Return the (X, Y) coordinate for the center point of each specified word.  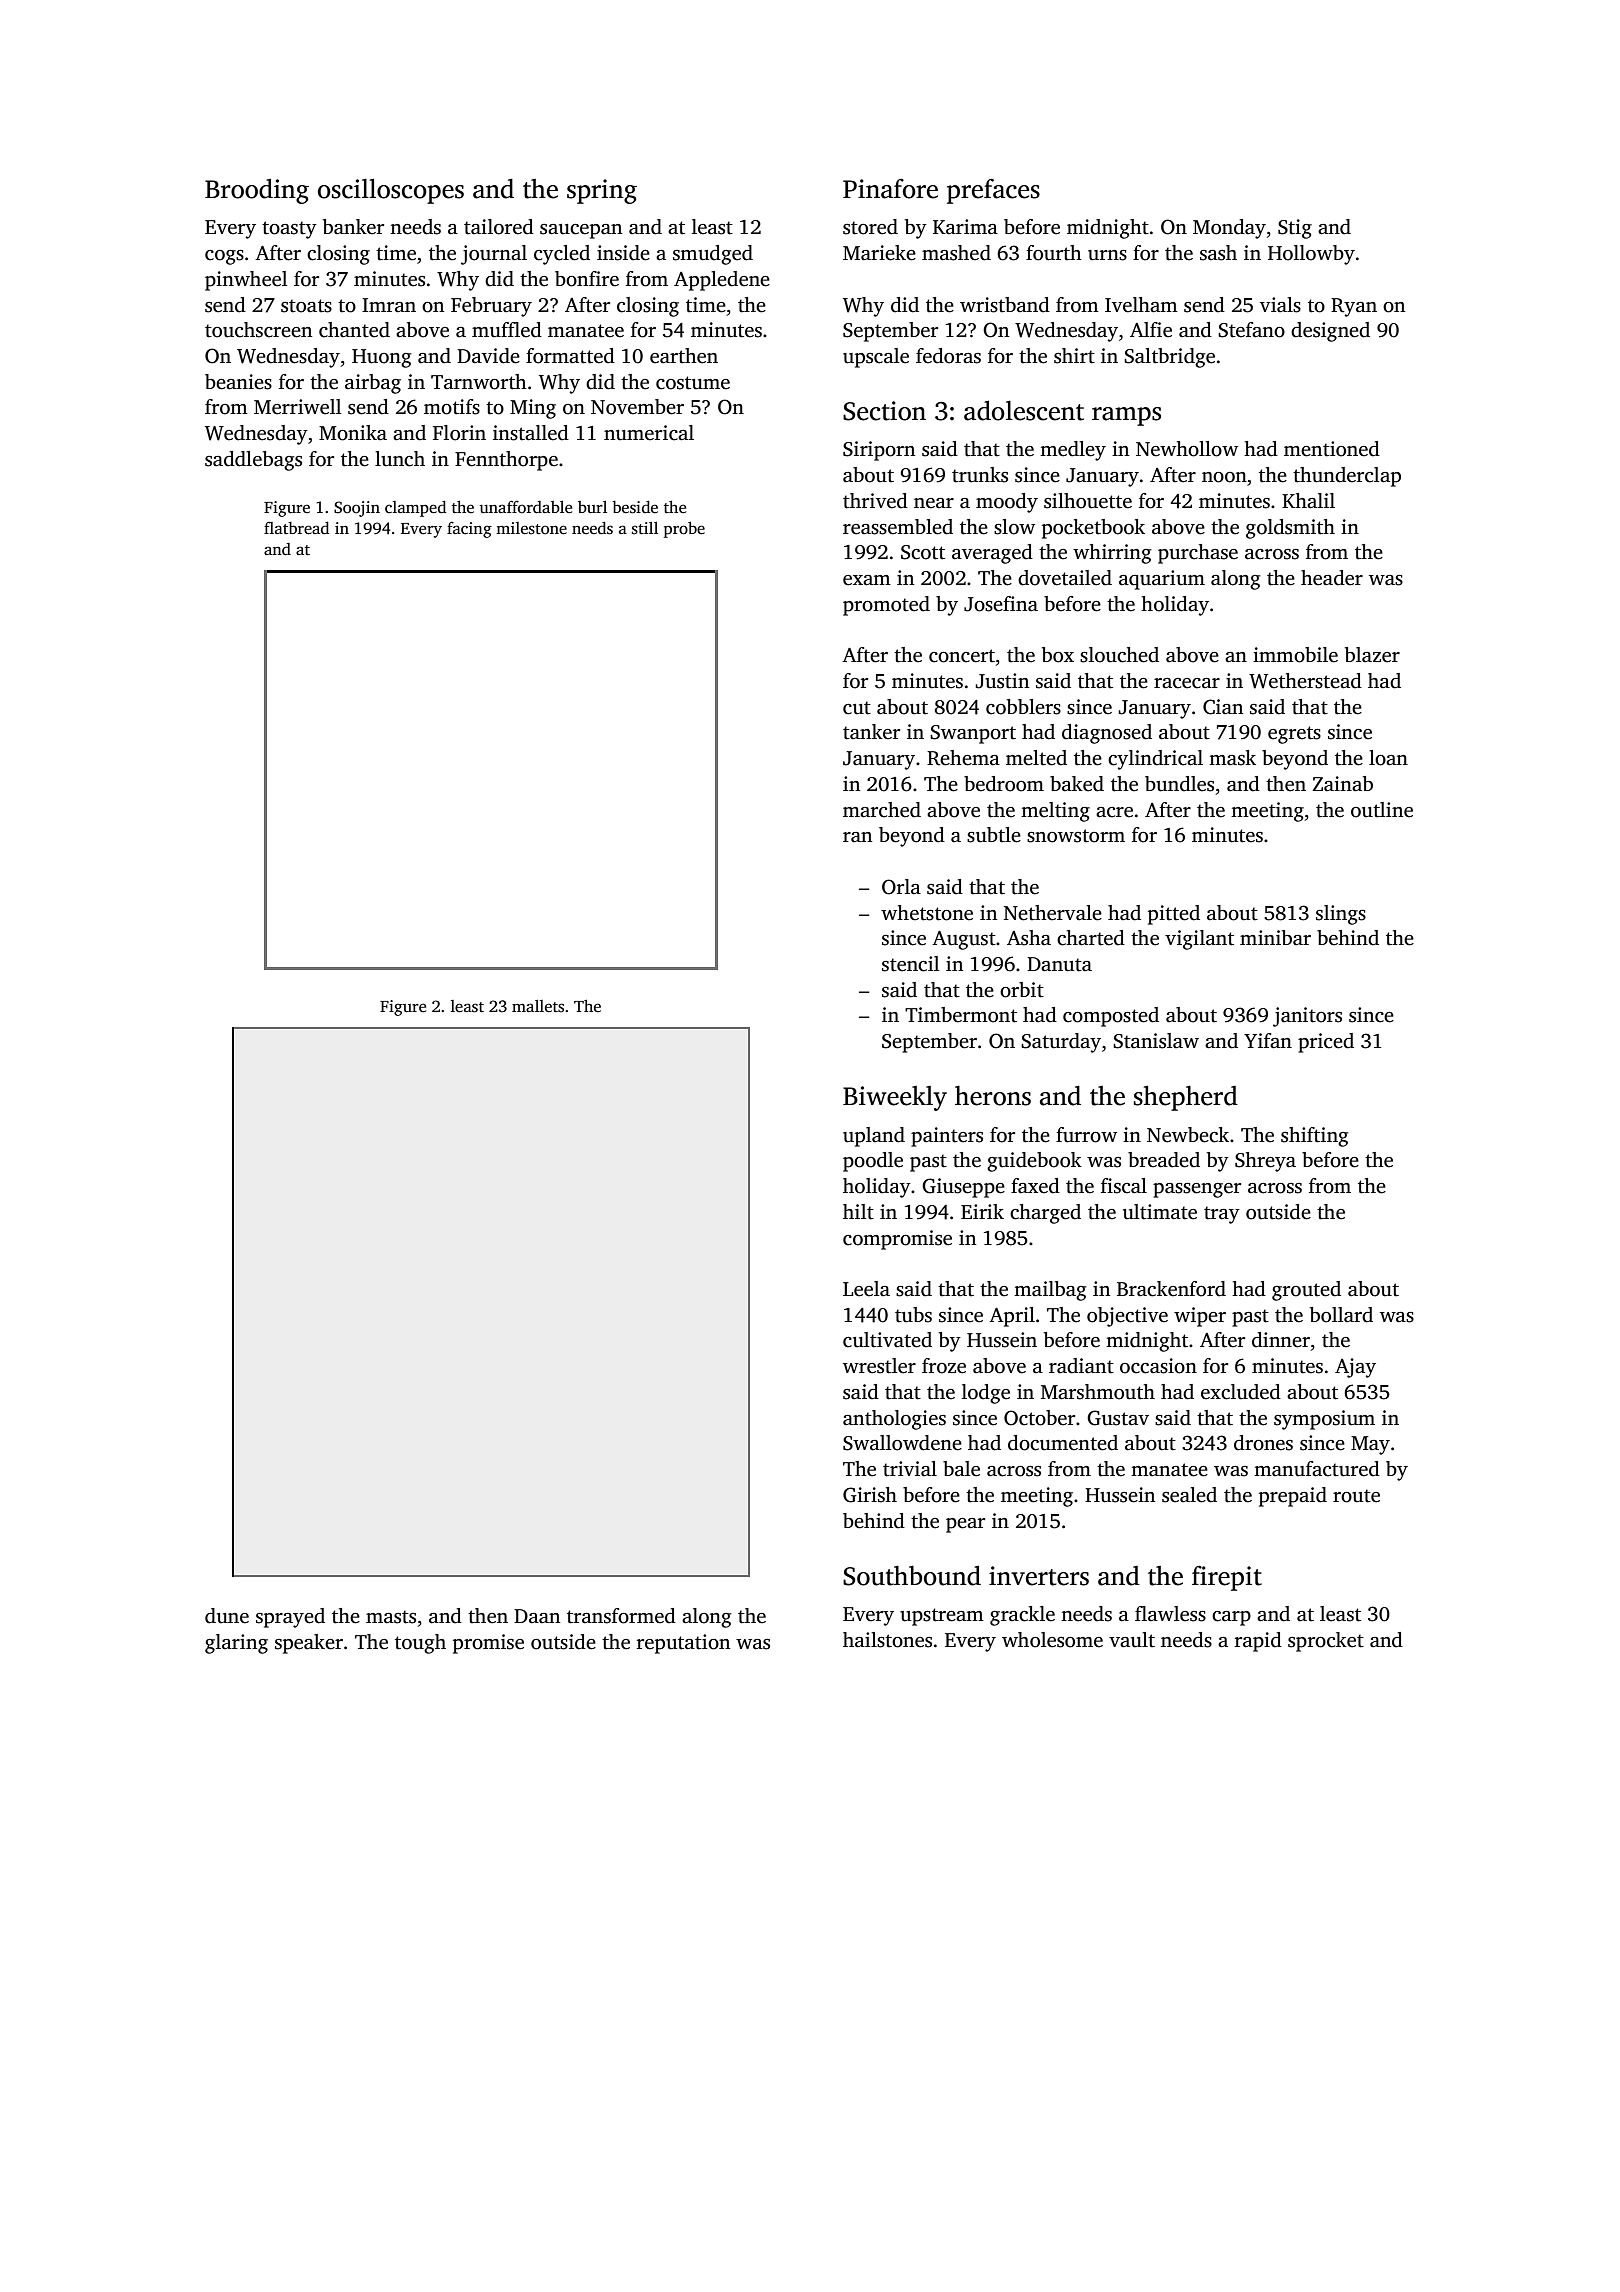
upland (874, 1137)
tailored (499, 227)
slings (1341, 915)
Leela (866, 1289)
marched (882, 810)
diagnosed (1107, 734)
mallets (538, 1006)
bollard (1341, 1315)
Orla (901, 887)
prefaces (993, 191)
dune (227, 1616)
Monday (1229, 229)
